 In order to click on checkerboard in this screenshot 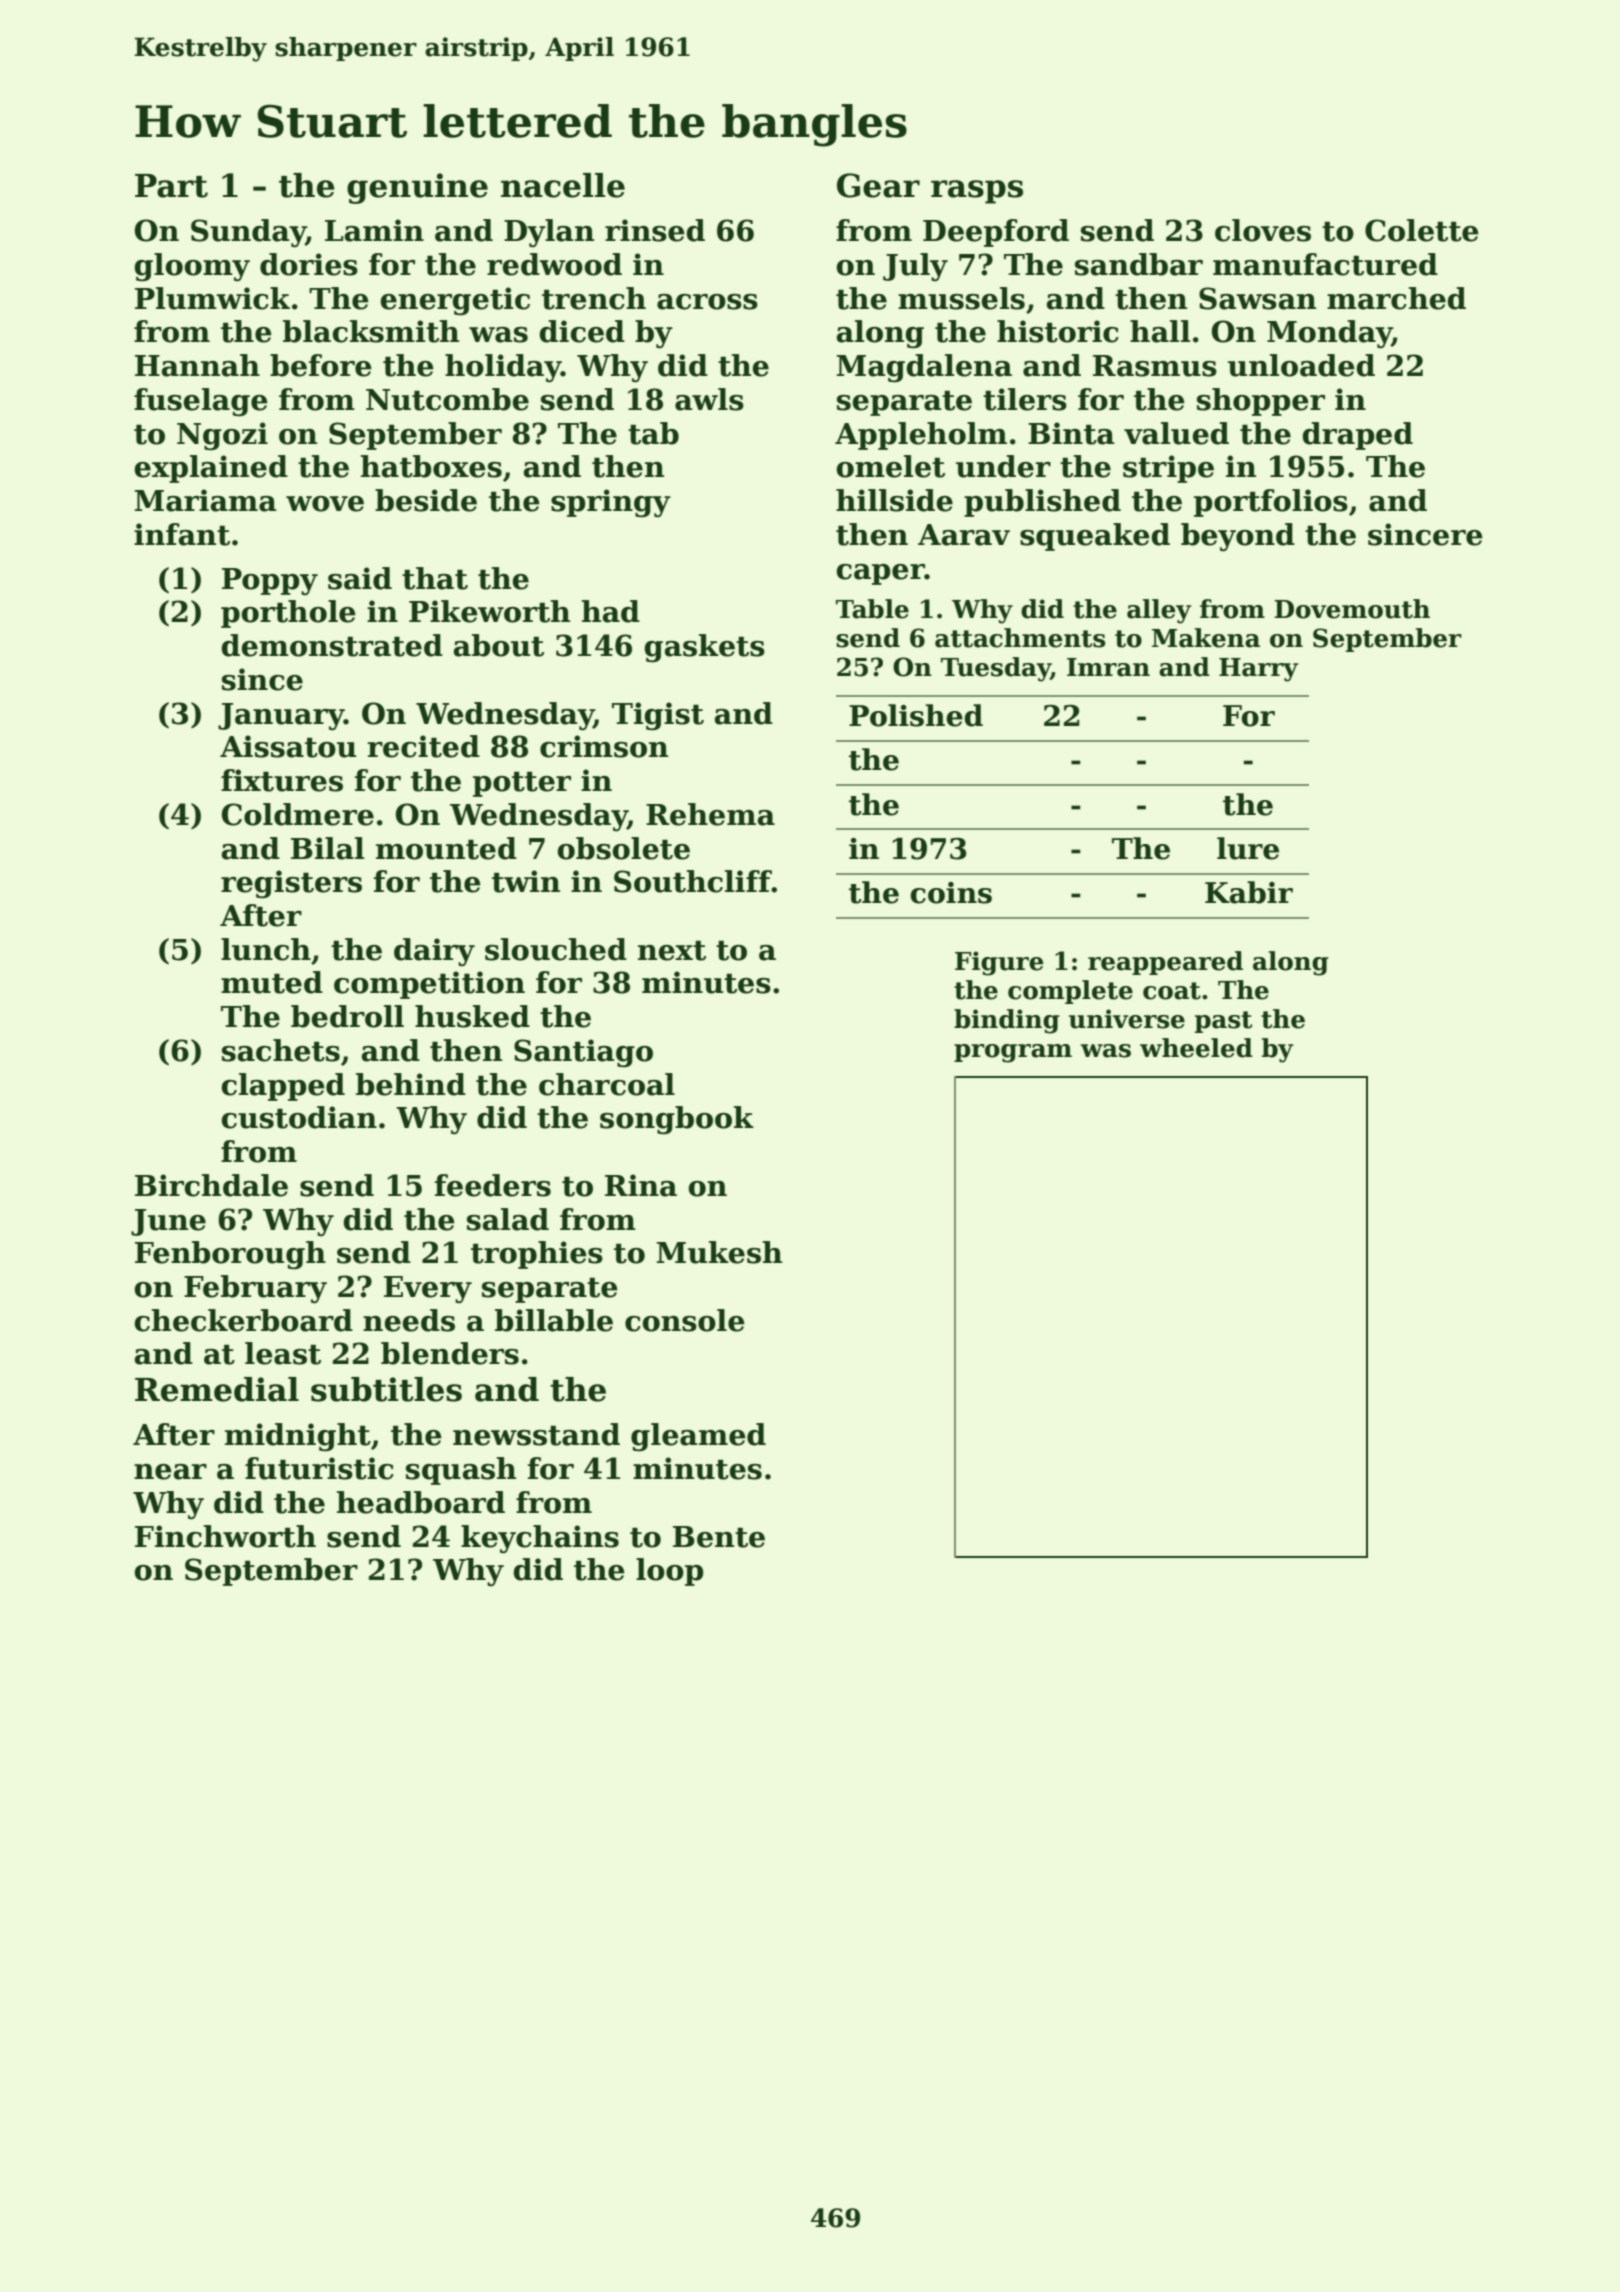, I will do `click(243, 1320)`.
